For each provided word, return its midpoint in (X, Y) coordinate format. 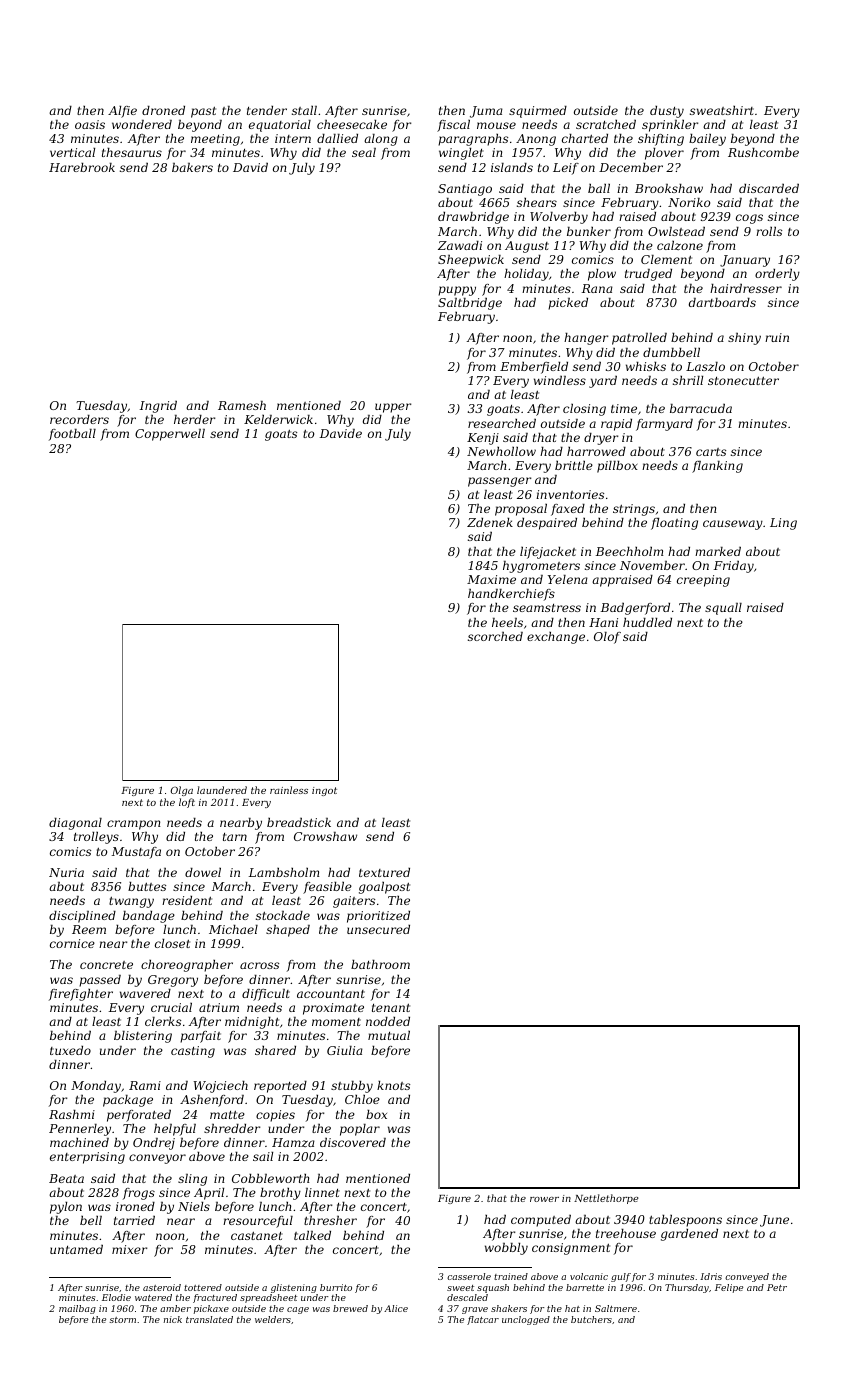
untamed (76, 1249)
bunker (589, 231)
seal (364, 152)
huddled (647, 622)
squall (723, 609)
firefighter (81, 995)
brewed (350, 1308)
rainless (289, 790)
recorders (79, 419)
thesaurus (132, 152)
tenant (391, 1007)
